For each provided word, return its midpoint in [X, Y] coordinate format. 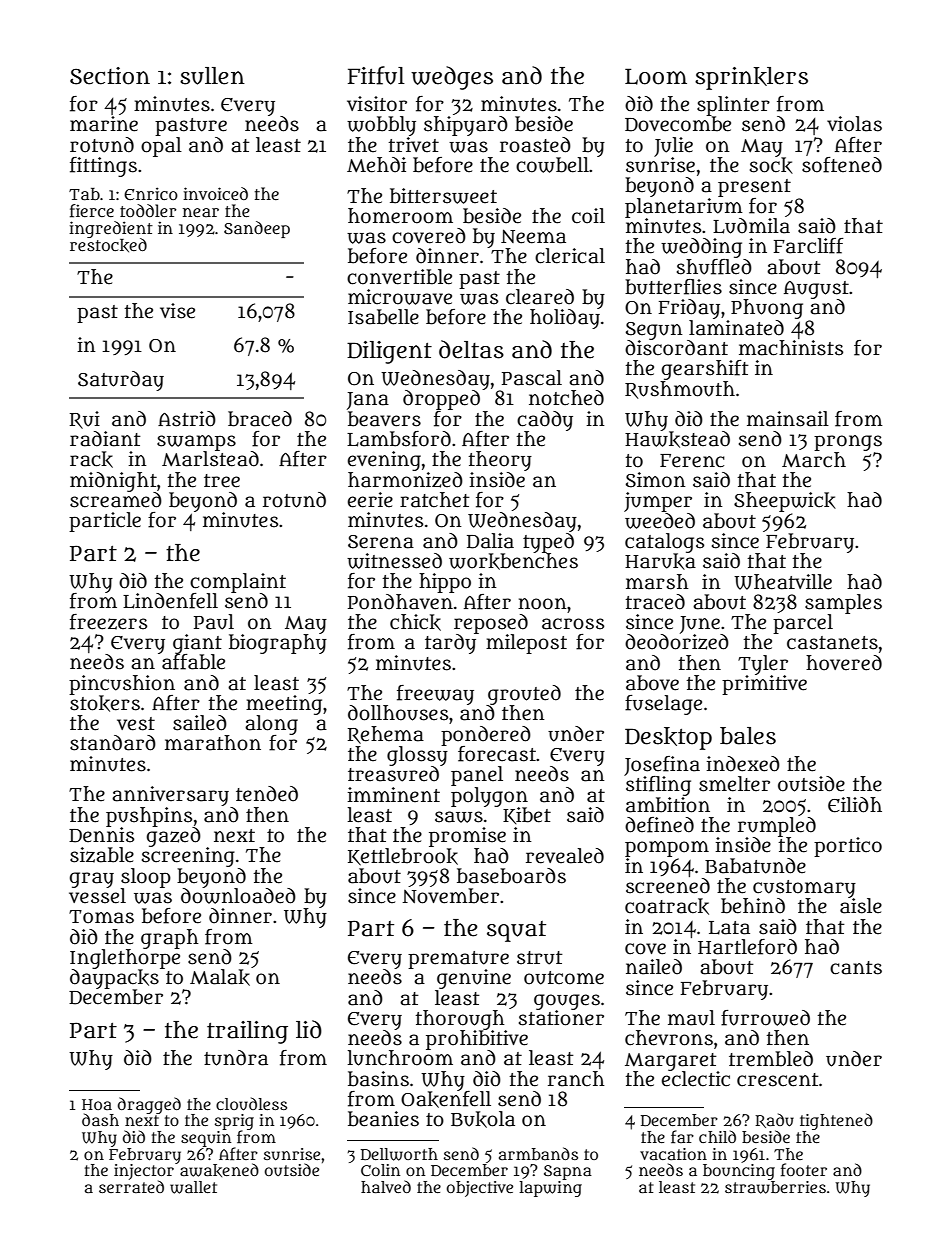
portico [848, 847]
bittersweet [443, 196]
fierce [92, 211]
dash [100, 1119]
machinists [791, 348]
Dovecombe [678, 124]
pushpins [149, 816]
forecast [497, 754]
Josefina [662, 766]
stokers [105, 703]
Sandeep [257, 229]
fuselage [663, 705]
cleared [540, 297]
